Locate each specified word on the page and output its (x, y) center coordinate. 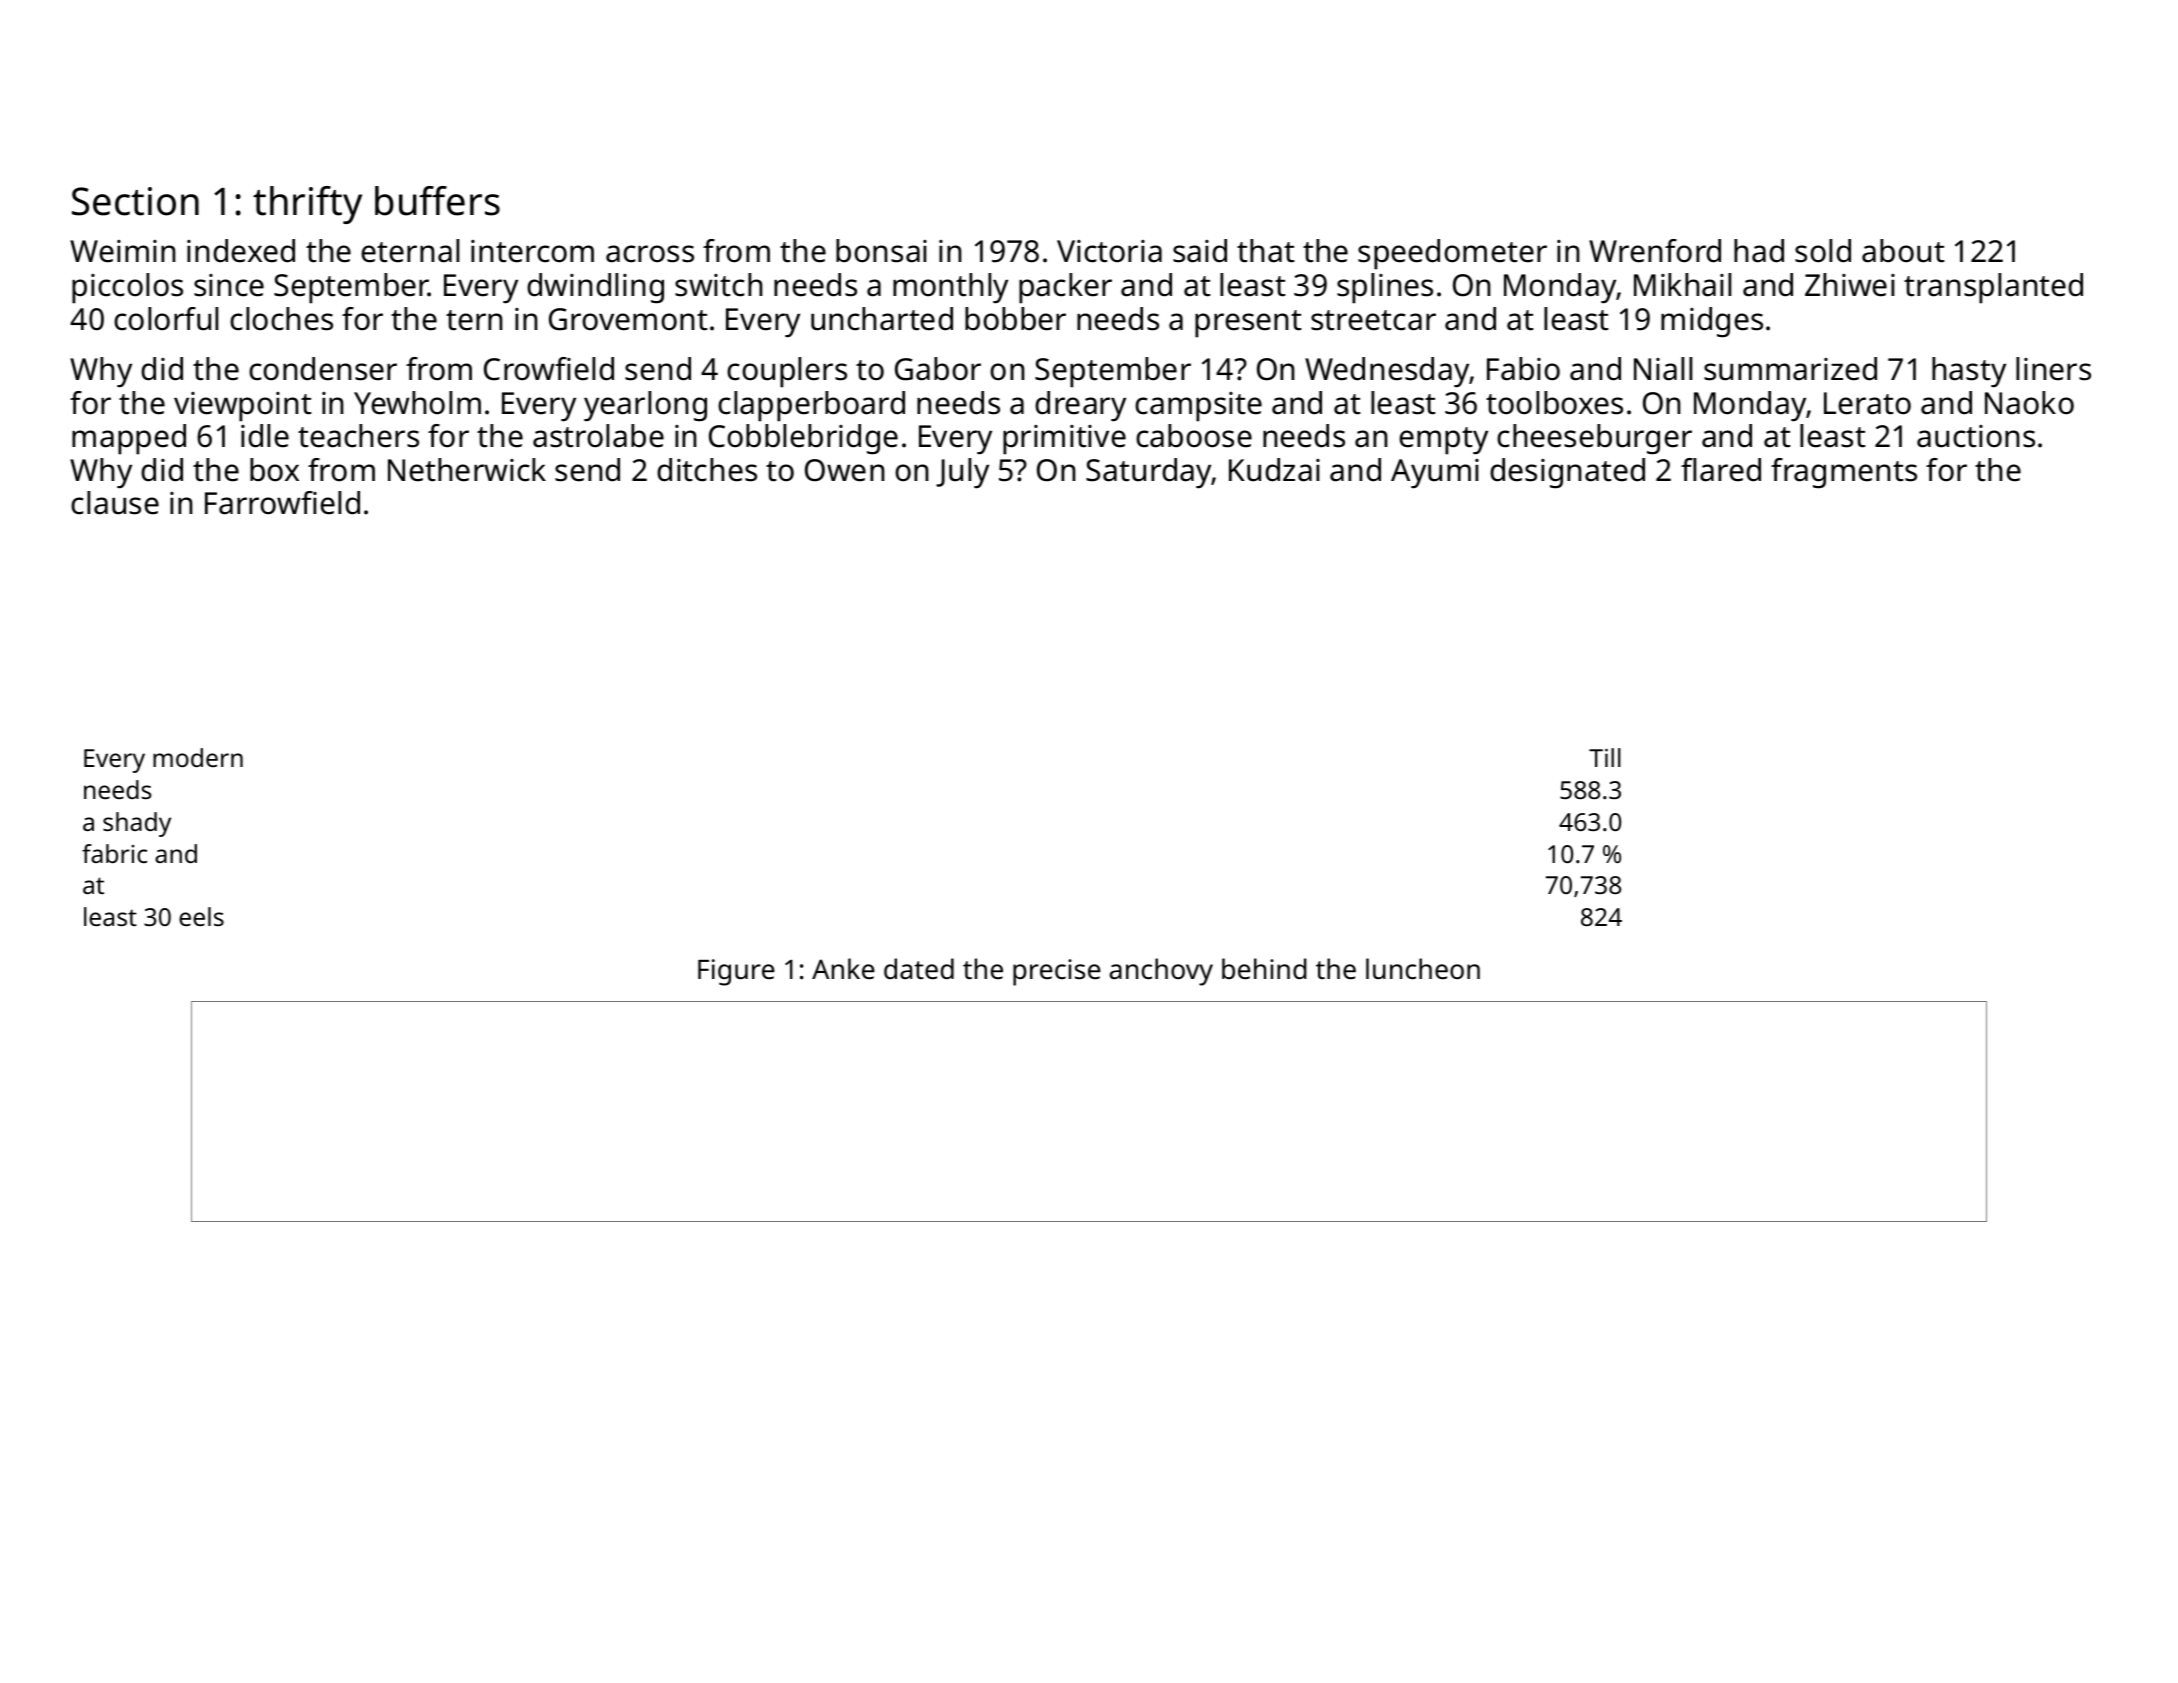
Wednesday (1387, 372)
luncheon (1423, 969)
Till (1605, 757)
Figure (736, 972)
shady (137, 824)
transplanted (1993, 288)
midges (1712, 322)
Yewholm (417, 403)
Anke (843, 968)
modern (198, 757)
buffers (437, 201)
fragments (1844, 473)
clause (115, 503)
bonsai (881, 251)
